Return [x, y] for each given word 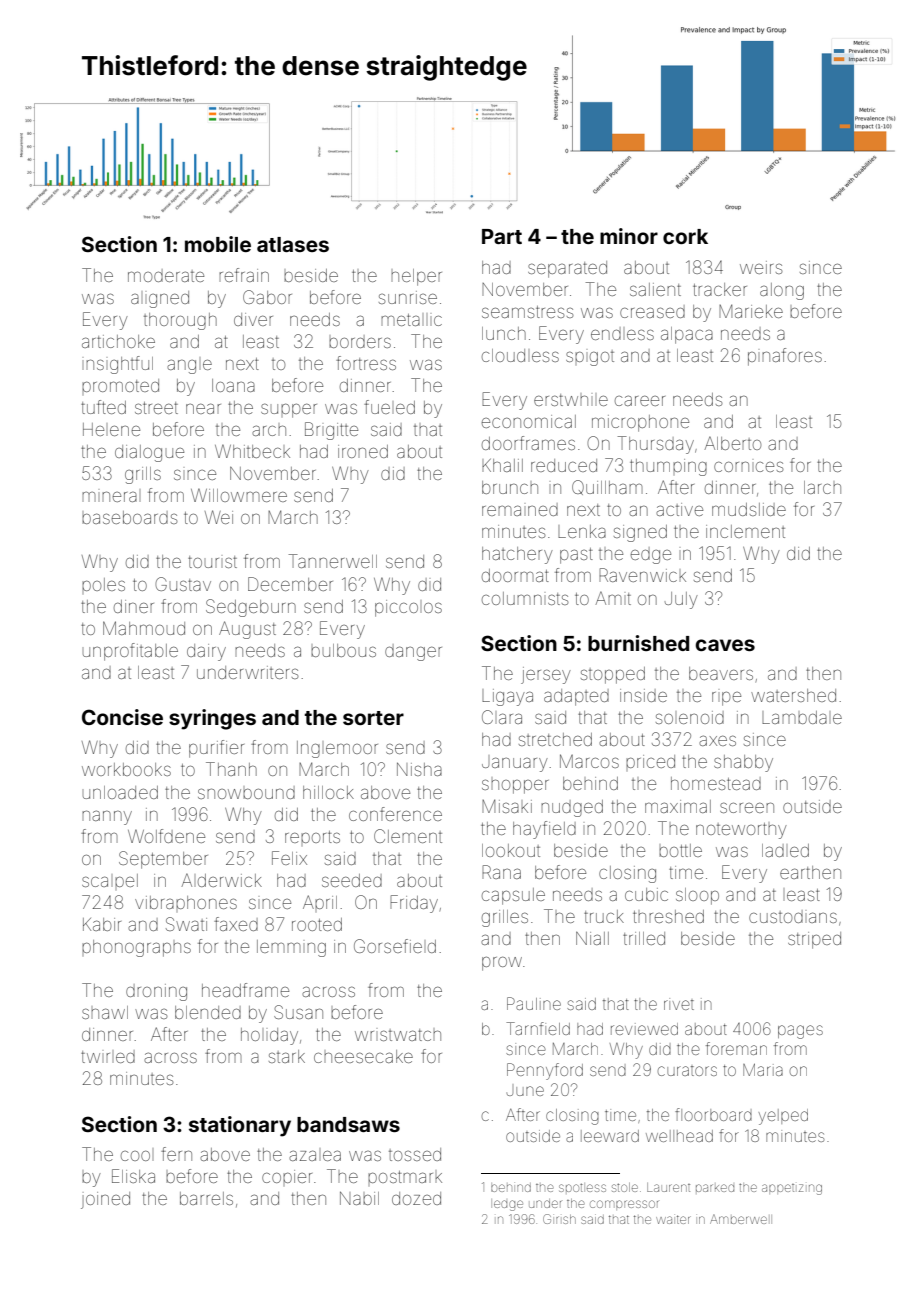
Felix [289, 858]
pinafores [785, 357]
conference [395, 814]
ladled [785, 850]
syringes [212, 719]
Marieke [751, 311]
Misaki [507, 806]
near [203, 408]
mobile [218, 244]
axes [717, 740]
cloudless [520, 355]
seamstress [527, 312]
